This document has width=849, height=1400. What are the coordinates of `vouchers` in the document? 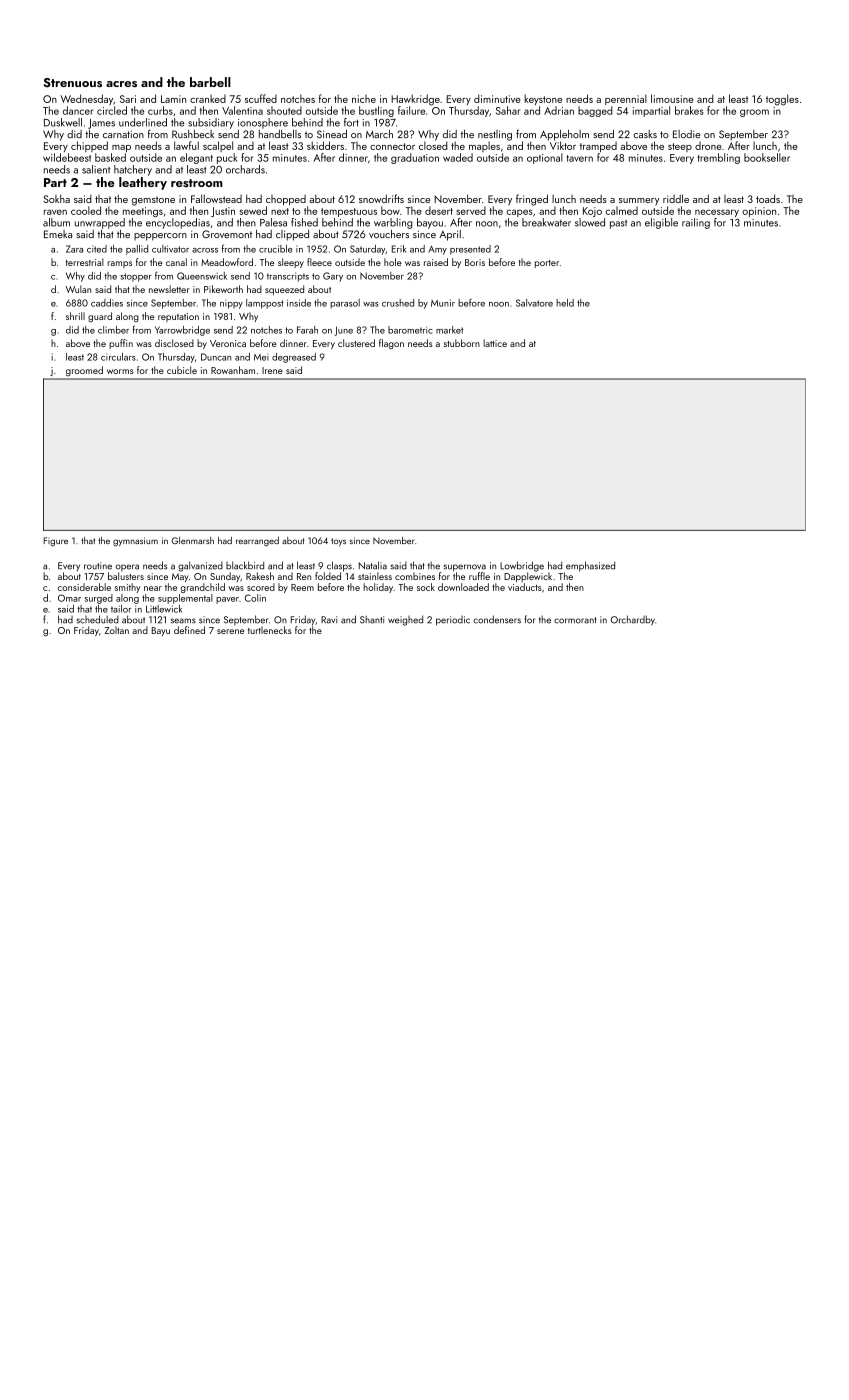 It's located at (389, 234).
